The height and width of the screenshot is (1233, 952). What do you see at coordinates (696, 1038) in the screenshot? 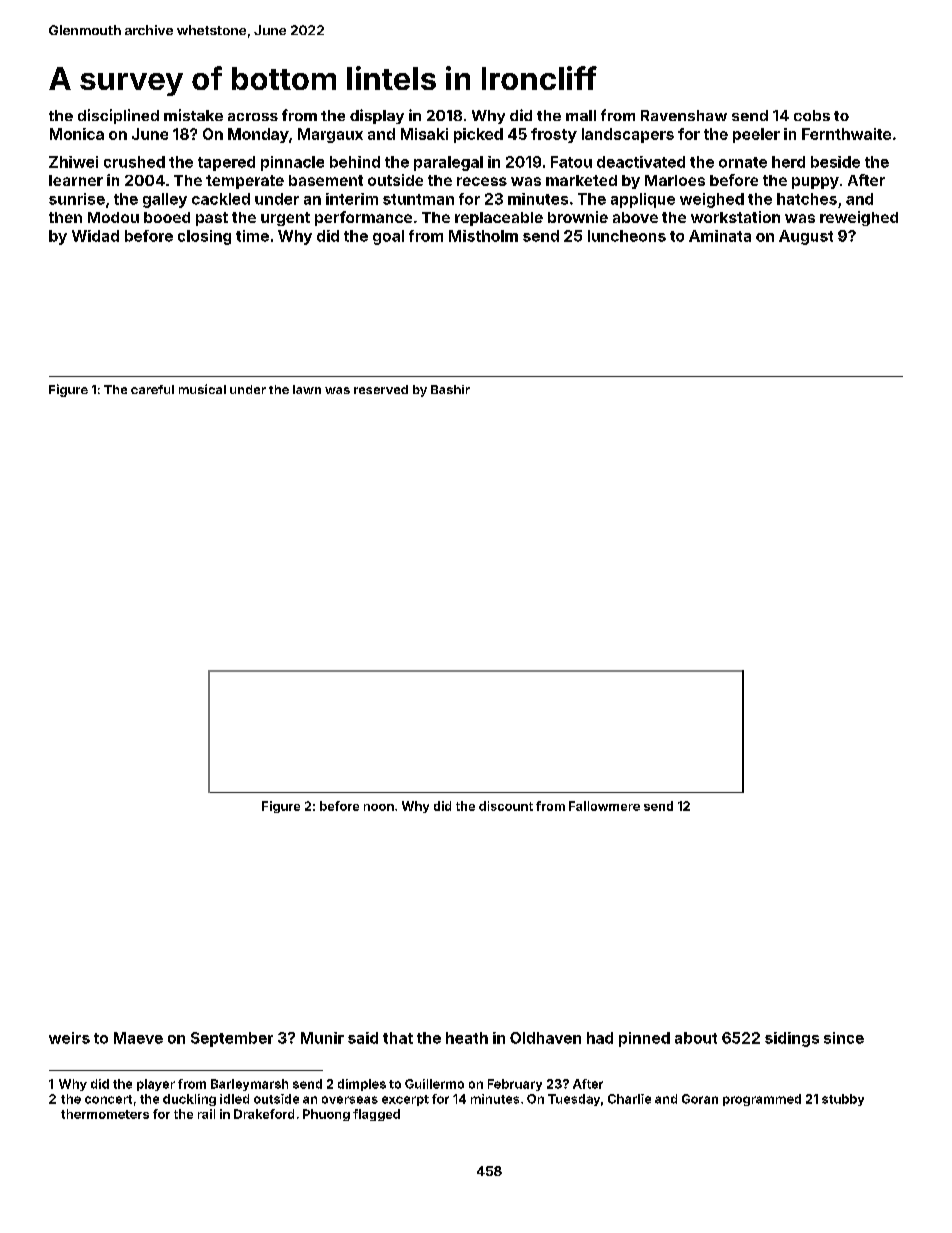
I see `about` at bounding box center [696, 1038].
